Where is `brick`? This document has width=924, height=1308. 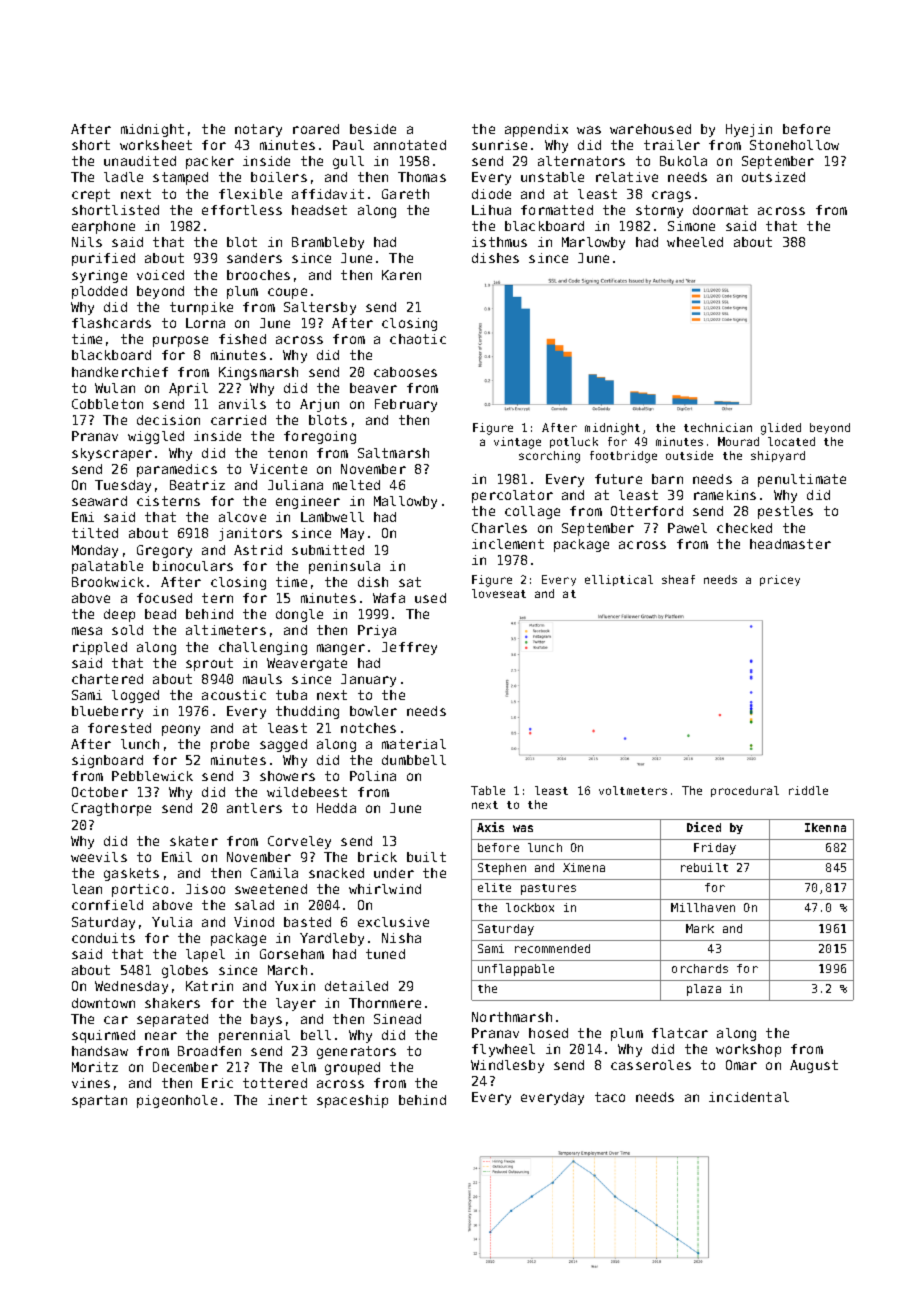
brick is located at coordinates (377, 857).
